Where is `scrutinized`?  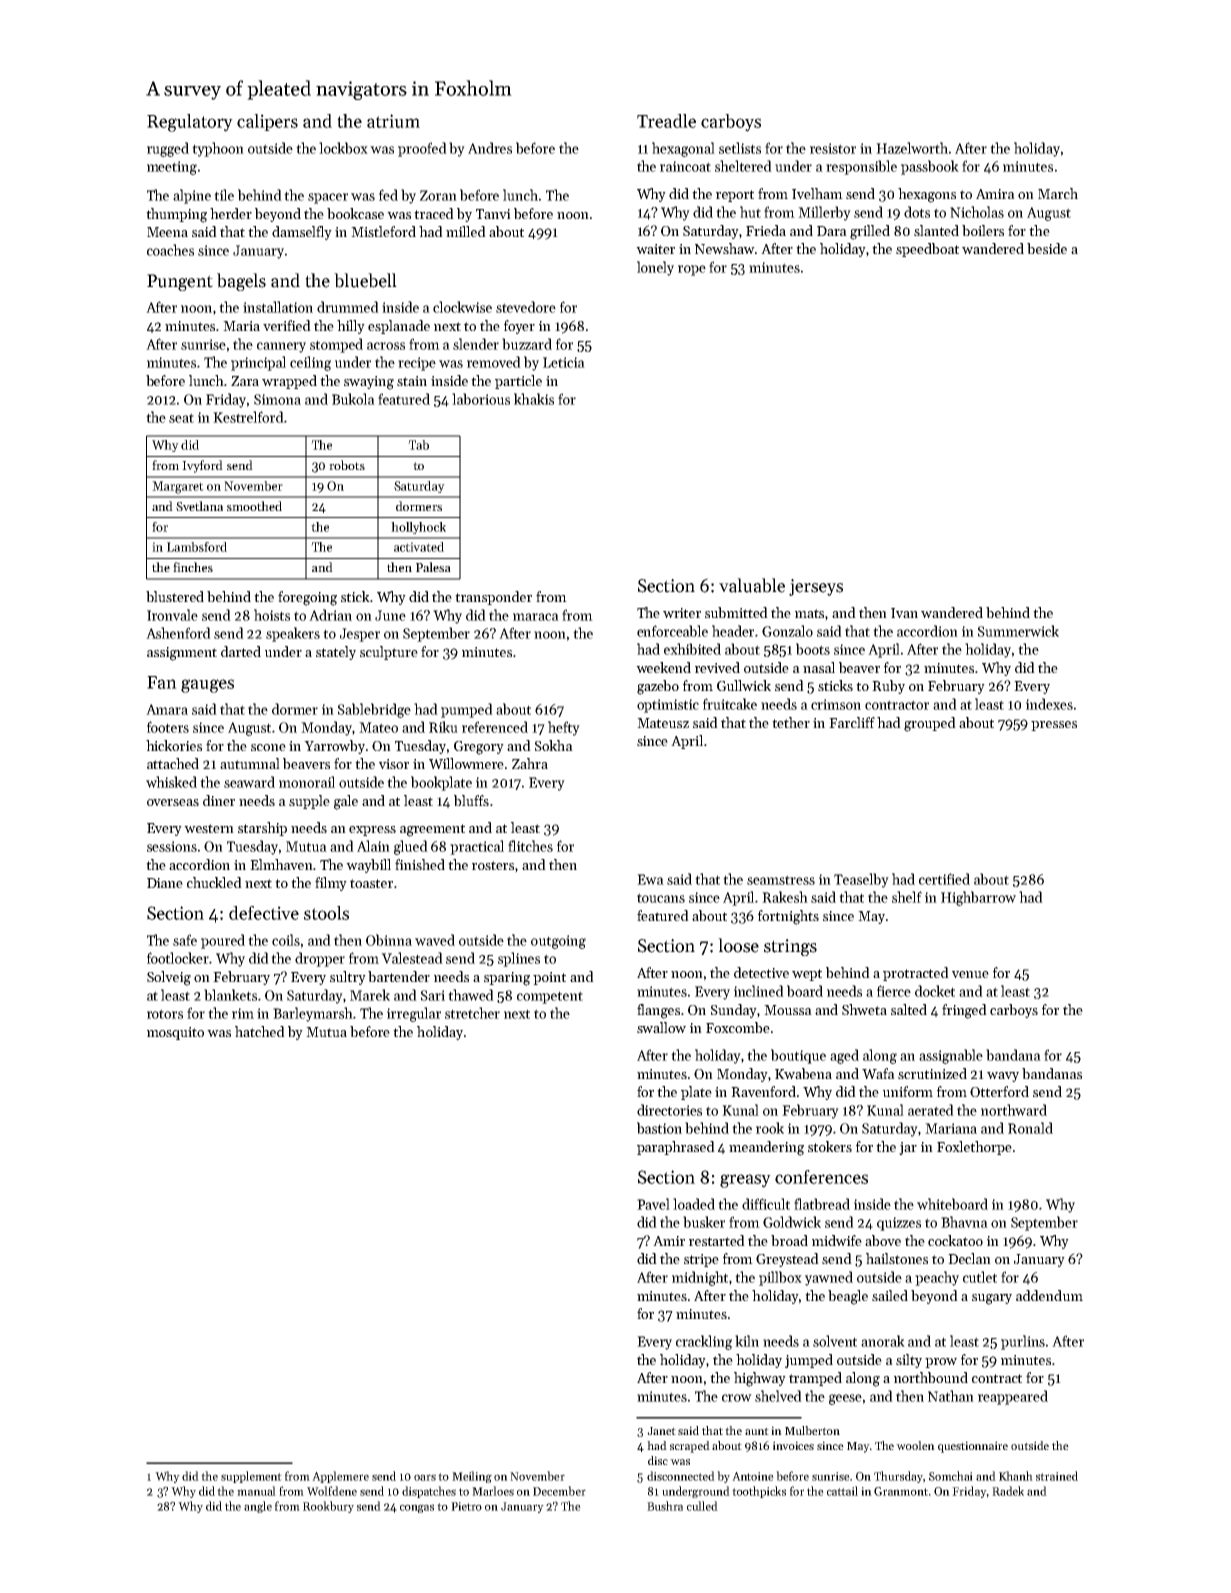 scrutinized is located at coordinates (932, 1073).
